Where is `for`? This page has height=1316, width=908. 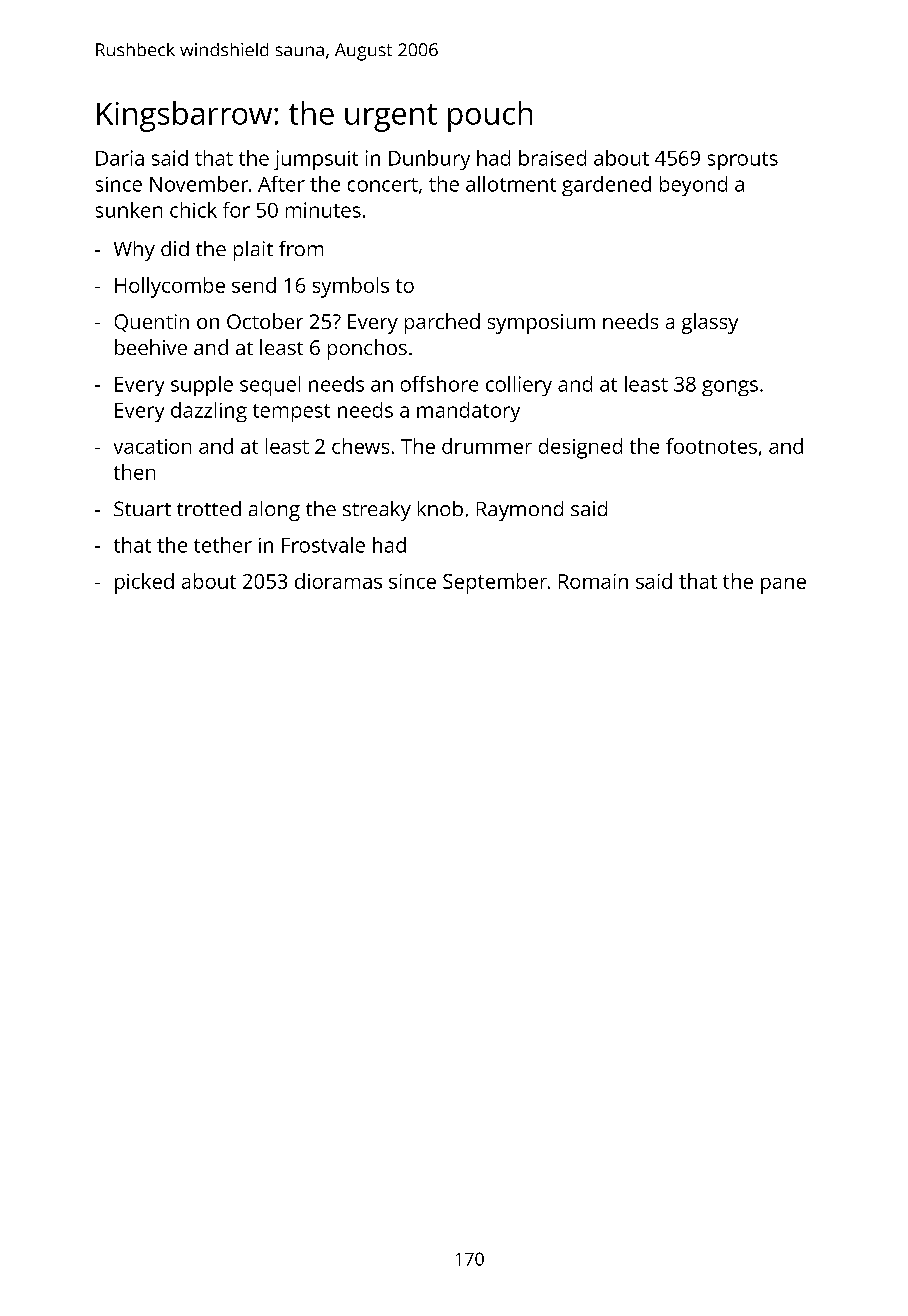 for is located at coordinates (236, 210).
